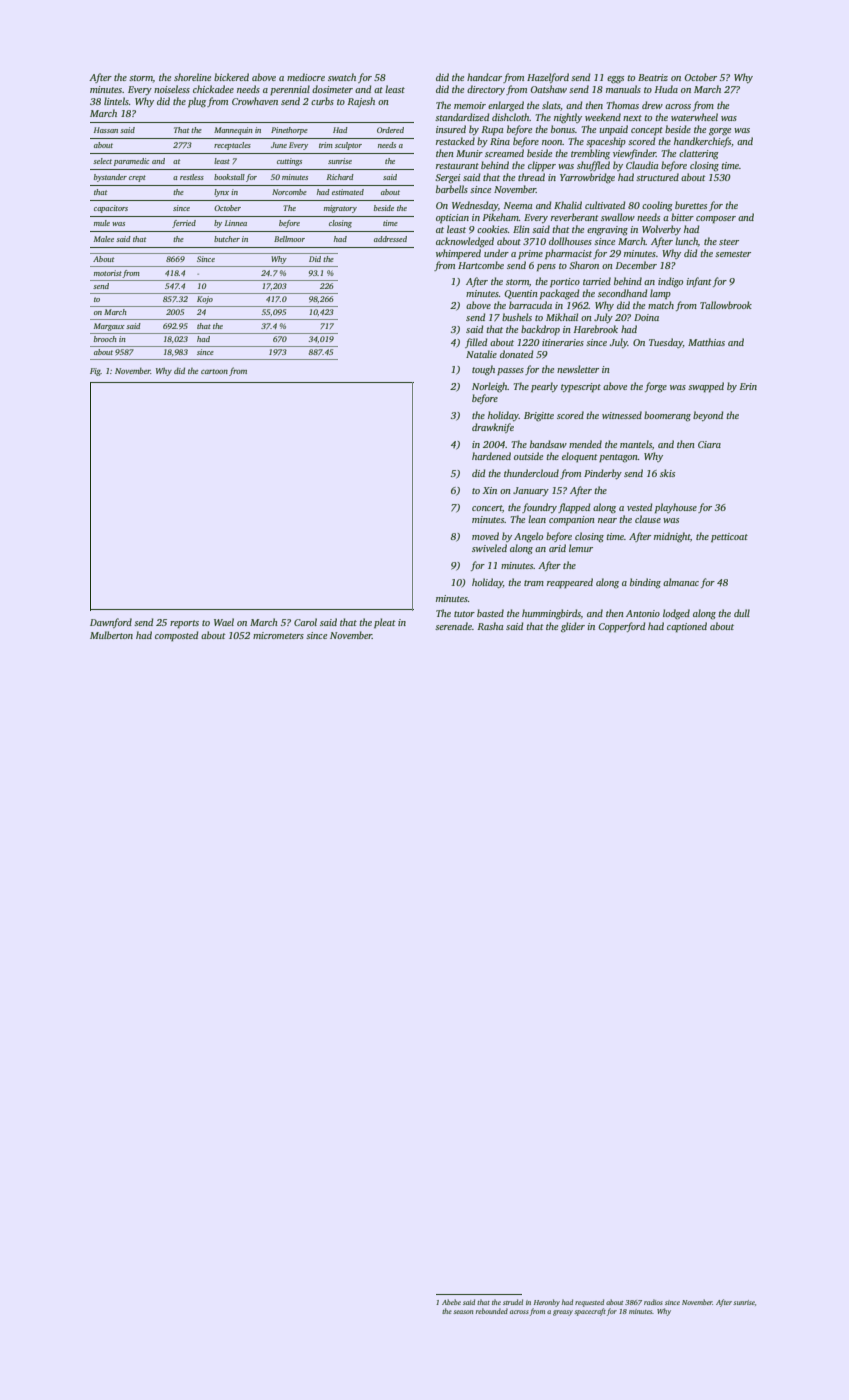 The image size is (849, 1400). I want to click on donated, so click(517, 354).
